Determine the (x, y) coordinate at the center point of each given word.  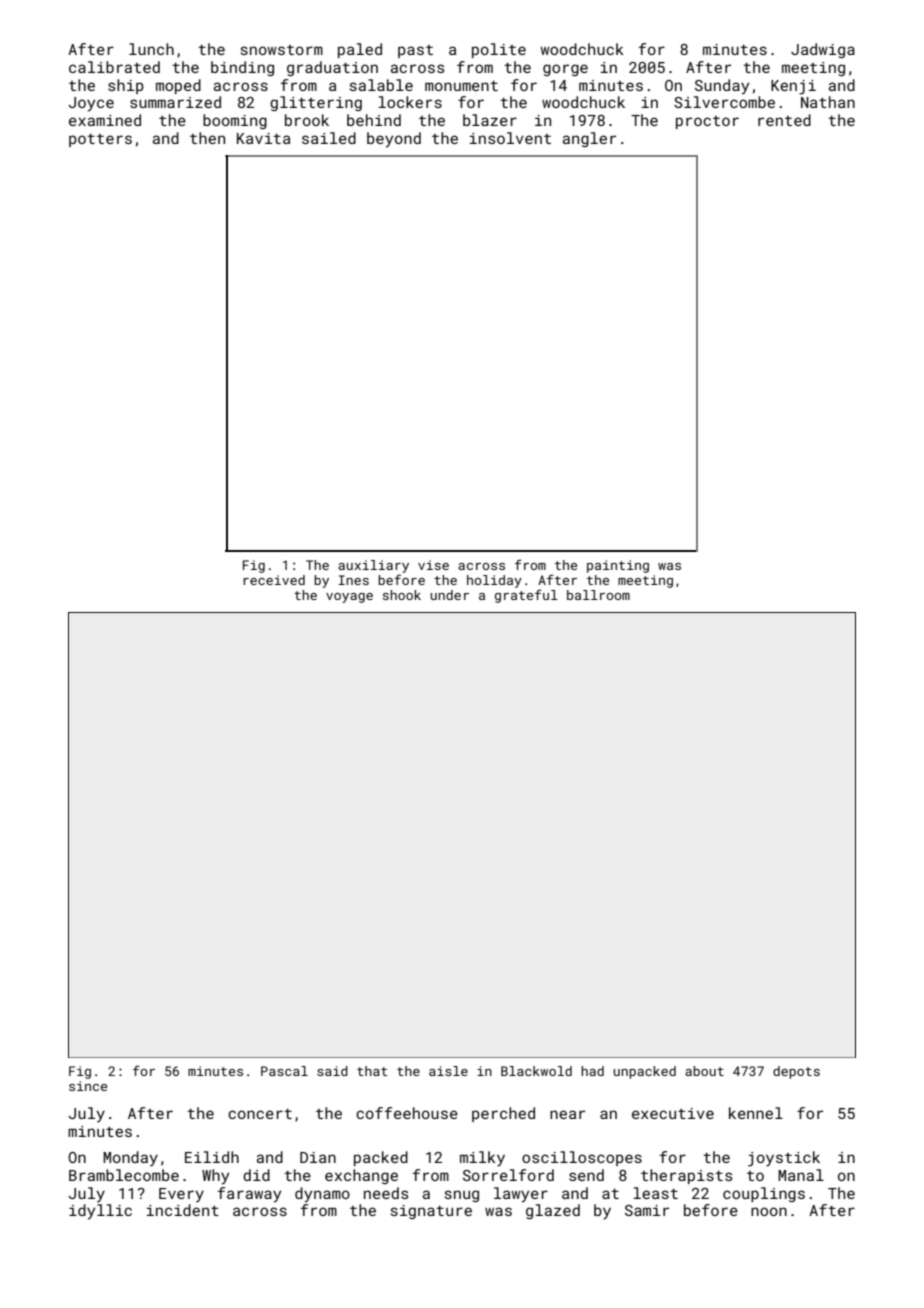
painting (618, 566)
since (88, 1086)
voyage (349, 598)
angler (589, 139)
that (372, 1071)
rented (784, 120)
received (274, 580)
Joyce (91, 104)
